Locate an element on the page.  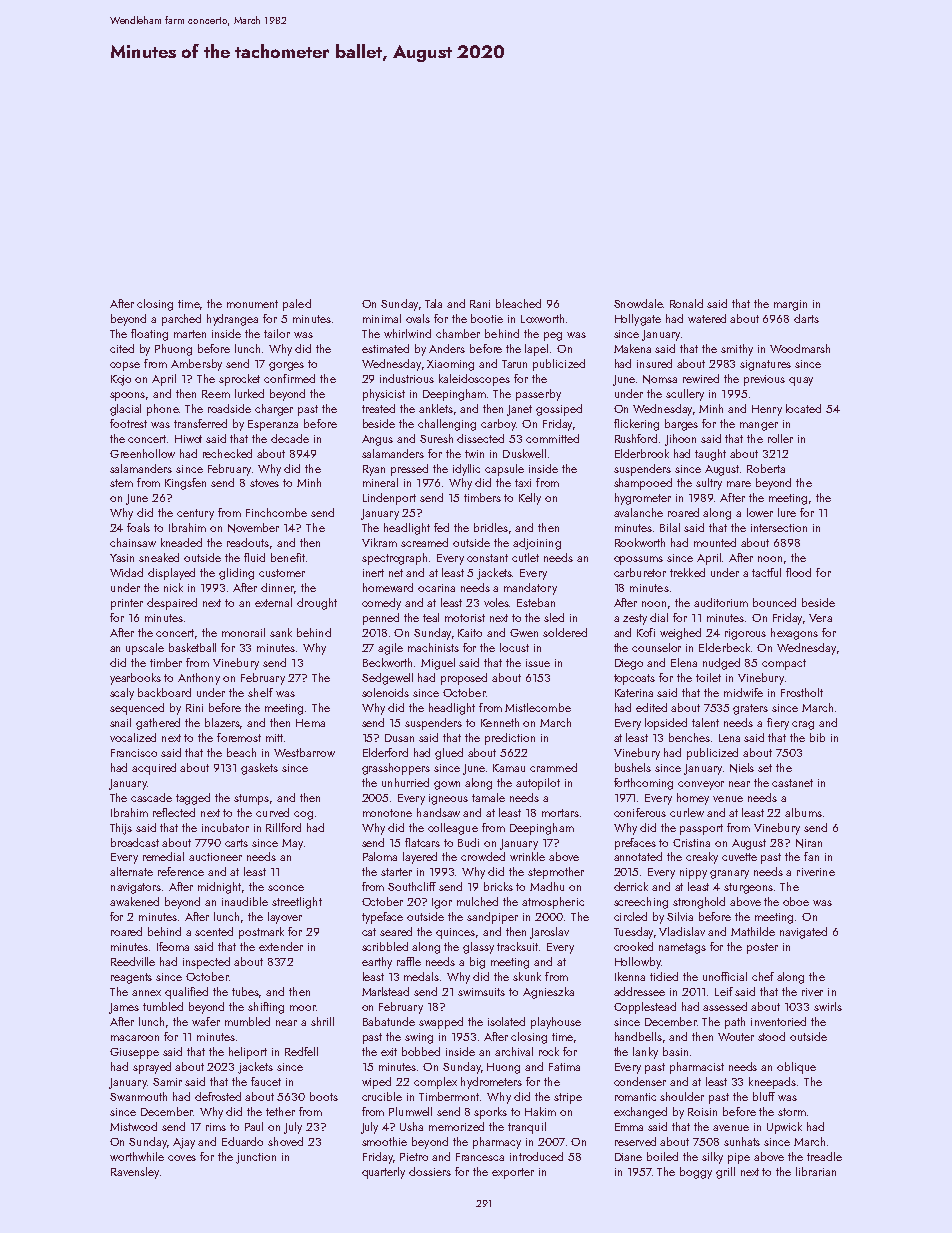
yearbooks is located at coordinates (135, 679).
